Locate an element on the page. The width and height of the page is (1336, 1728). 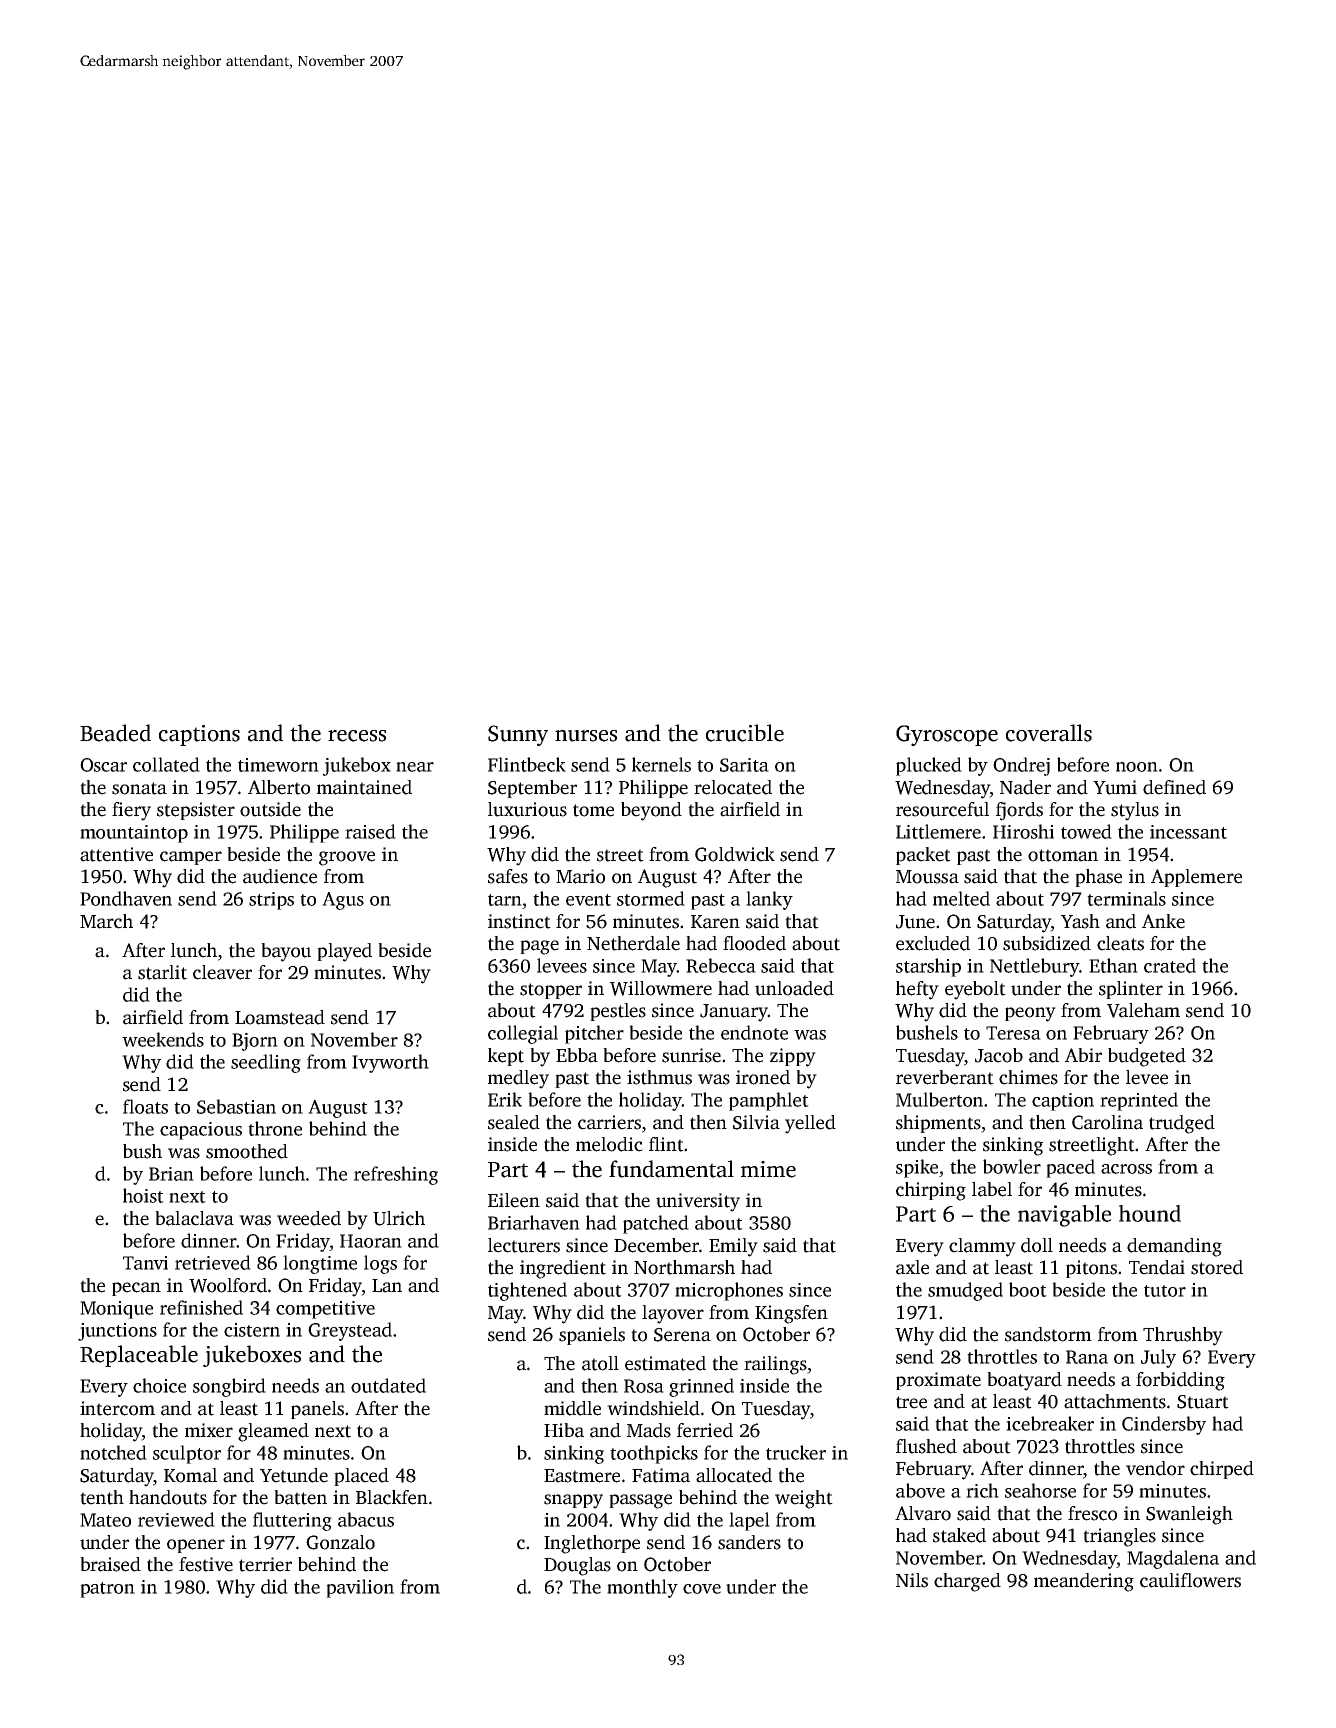
Rebecca is located at coordinates (721, 965).
